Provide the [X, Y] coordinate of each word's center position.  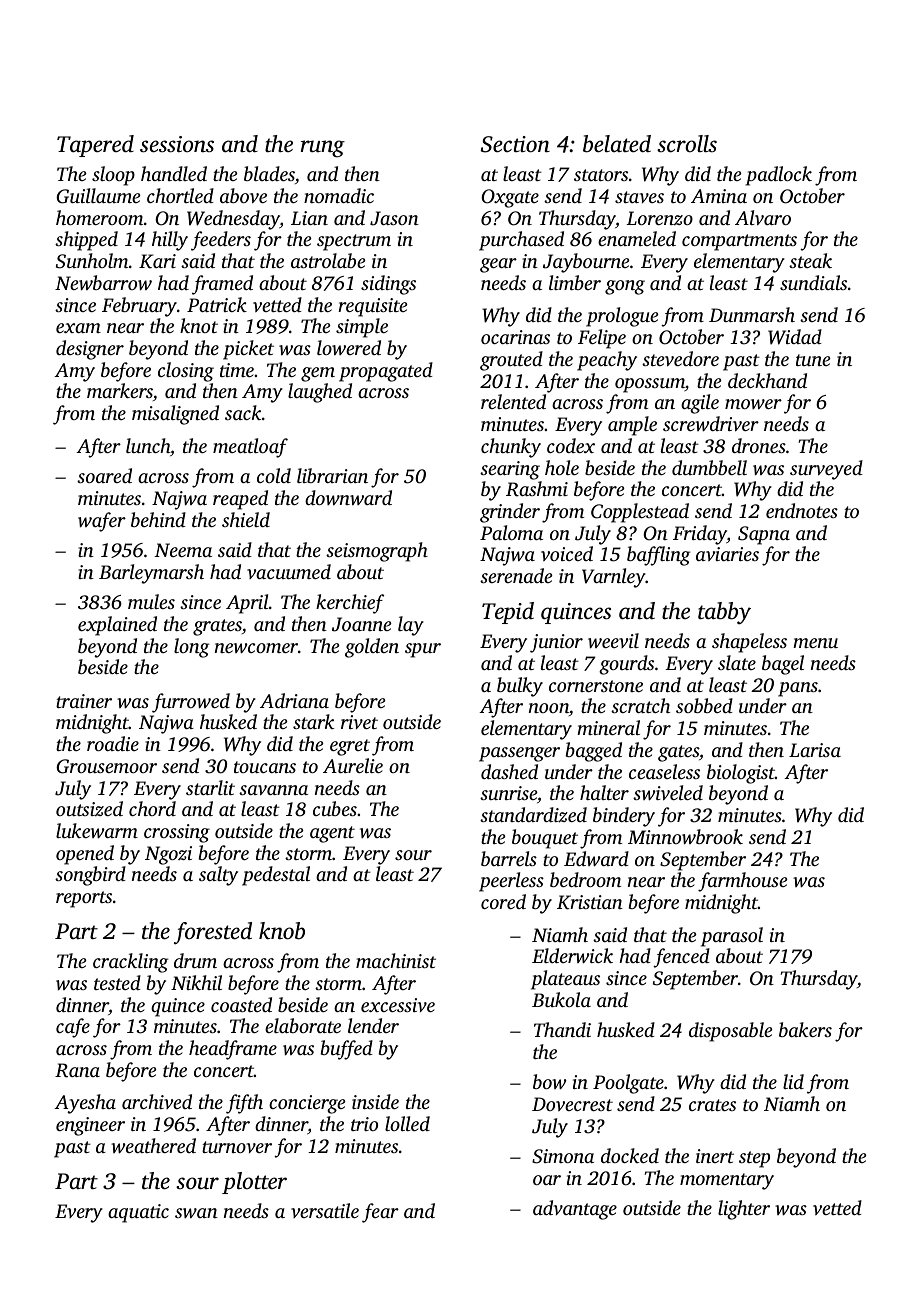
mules [151, 601]
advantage [575, 1210]
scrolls [687, 144]
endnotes [802, 510]
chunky [511, 448]
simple [362, 328]
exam [78, 328]
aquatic [138, 1213]
